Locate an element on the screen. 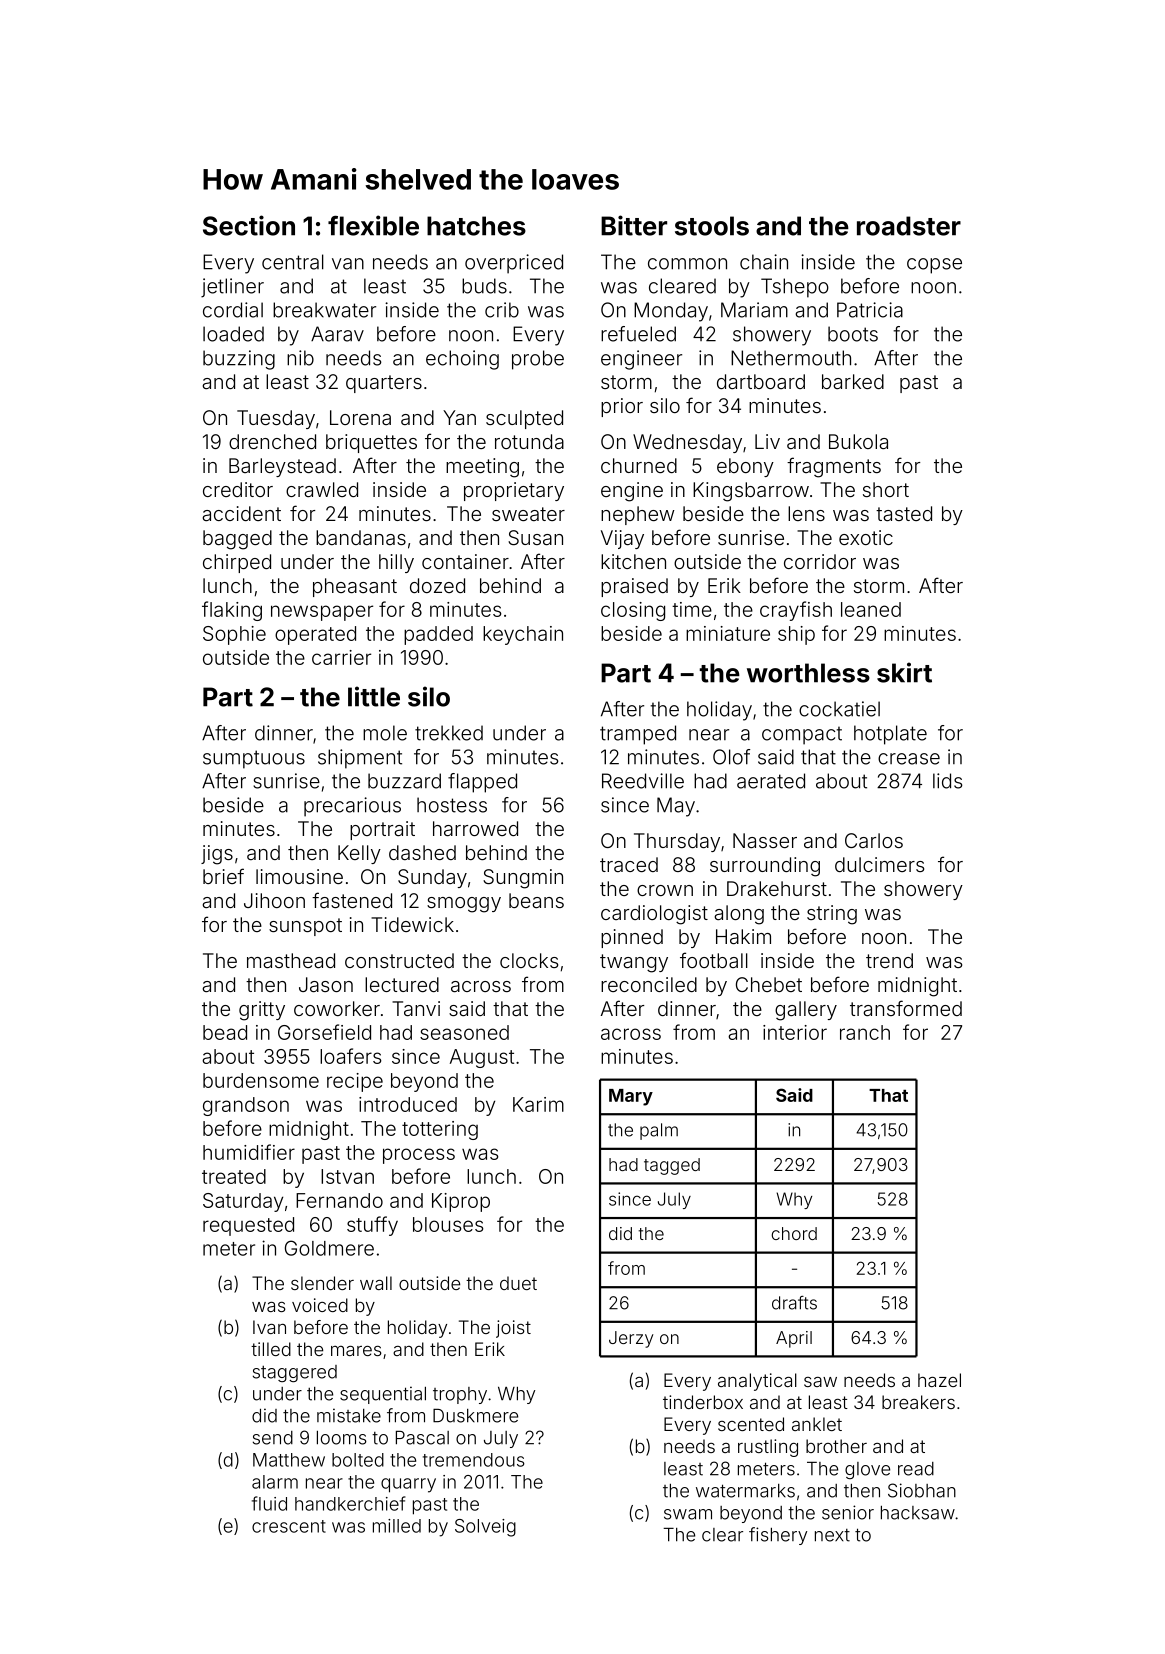 The height and width of the screenshot is (1654, 1165). next is located at coordinates (832, 1535).
